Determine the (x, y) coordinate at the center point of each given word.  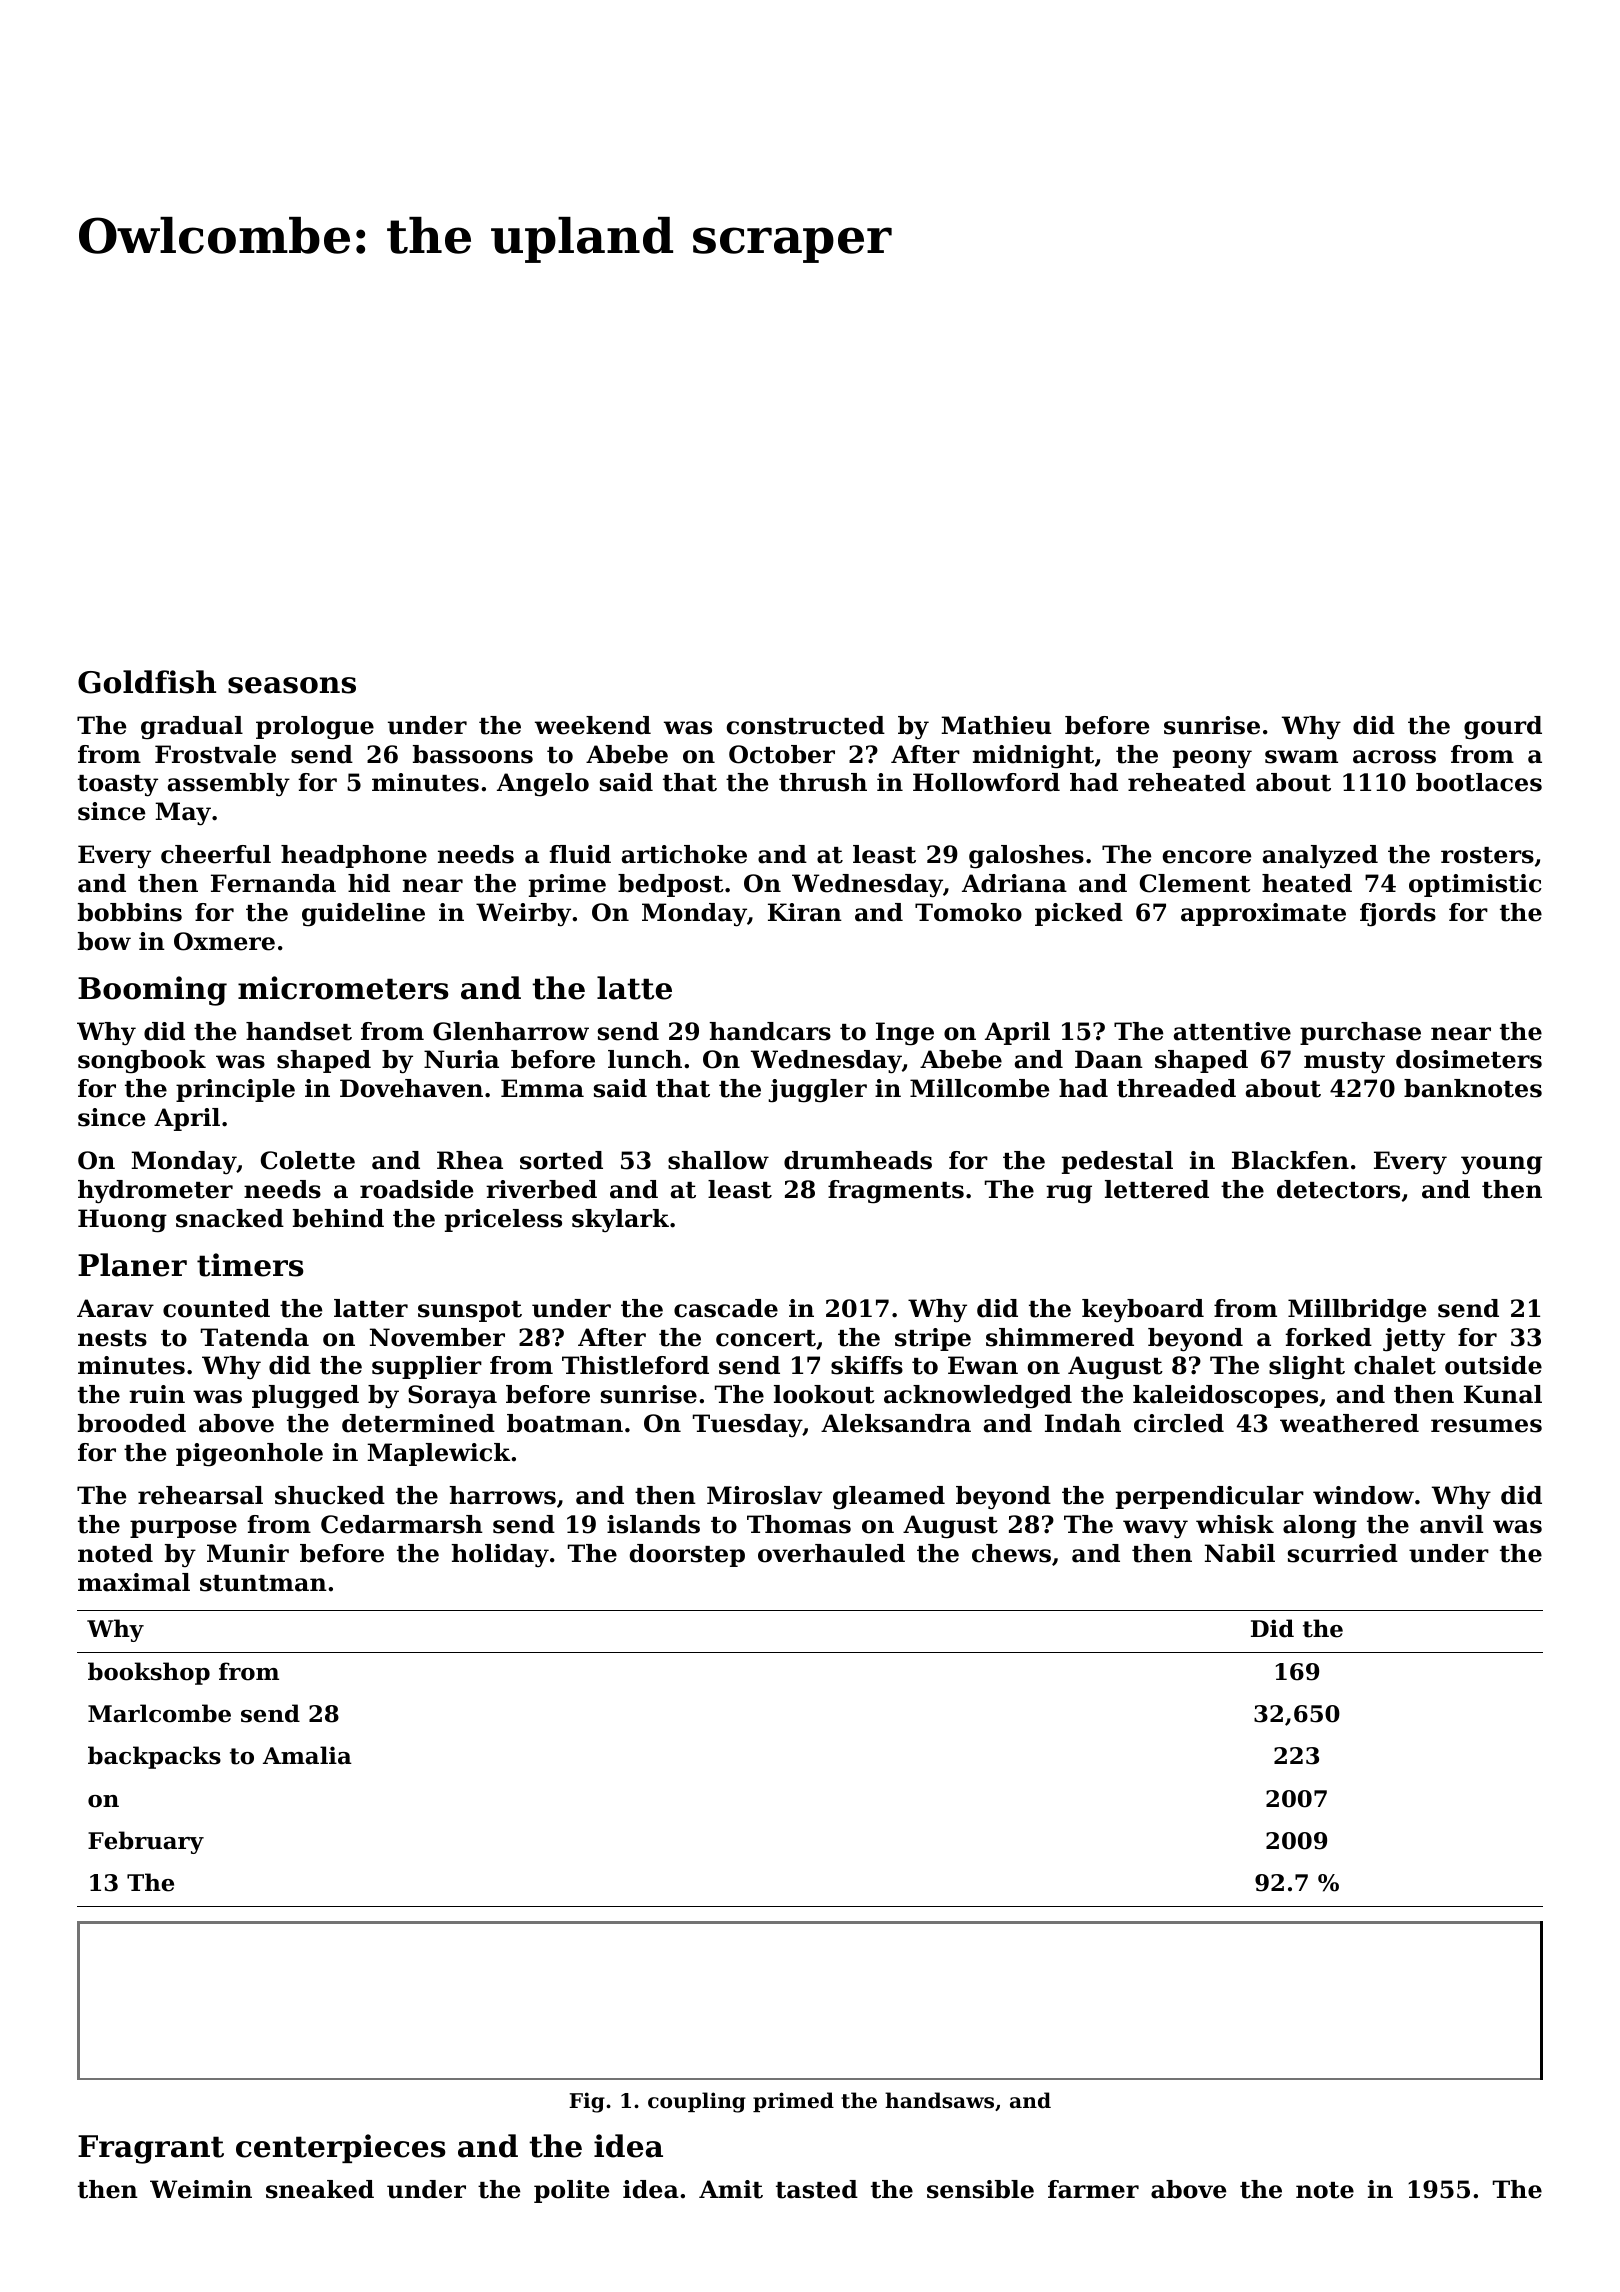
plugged (305, 1397)
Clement (1195, 883)
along (1320, 1527)
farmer (1093, 2189)
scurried (1343, 1553)
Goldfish (147, 682)
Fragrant (151, 2149)
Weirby (523, 915)
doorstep (687, 1555)
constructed (806, 725)
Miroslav (764, 1495)
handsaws (939, 2100)
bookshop (149, 1673)
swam (1301, 757)
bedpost (671, 885)
